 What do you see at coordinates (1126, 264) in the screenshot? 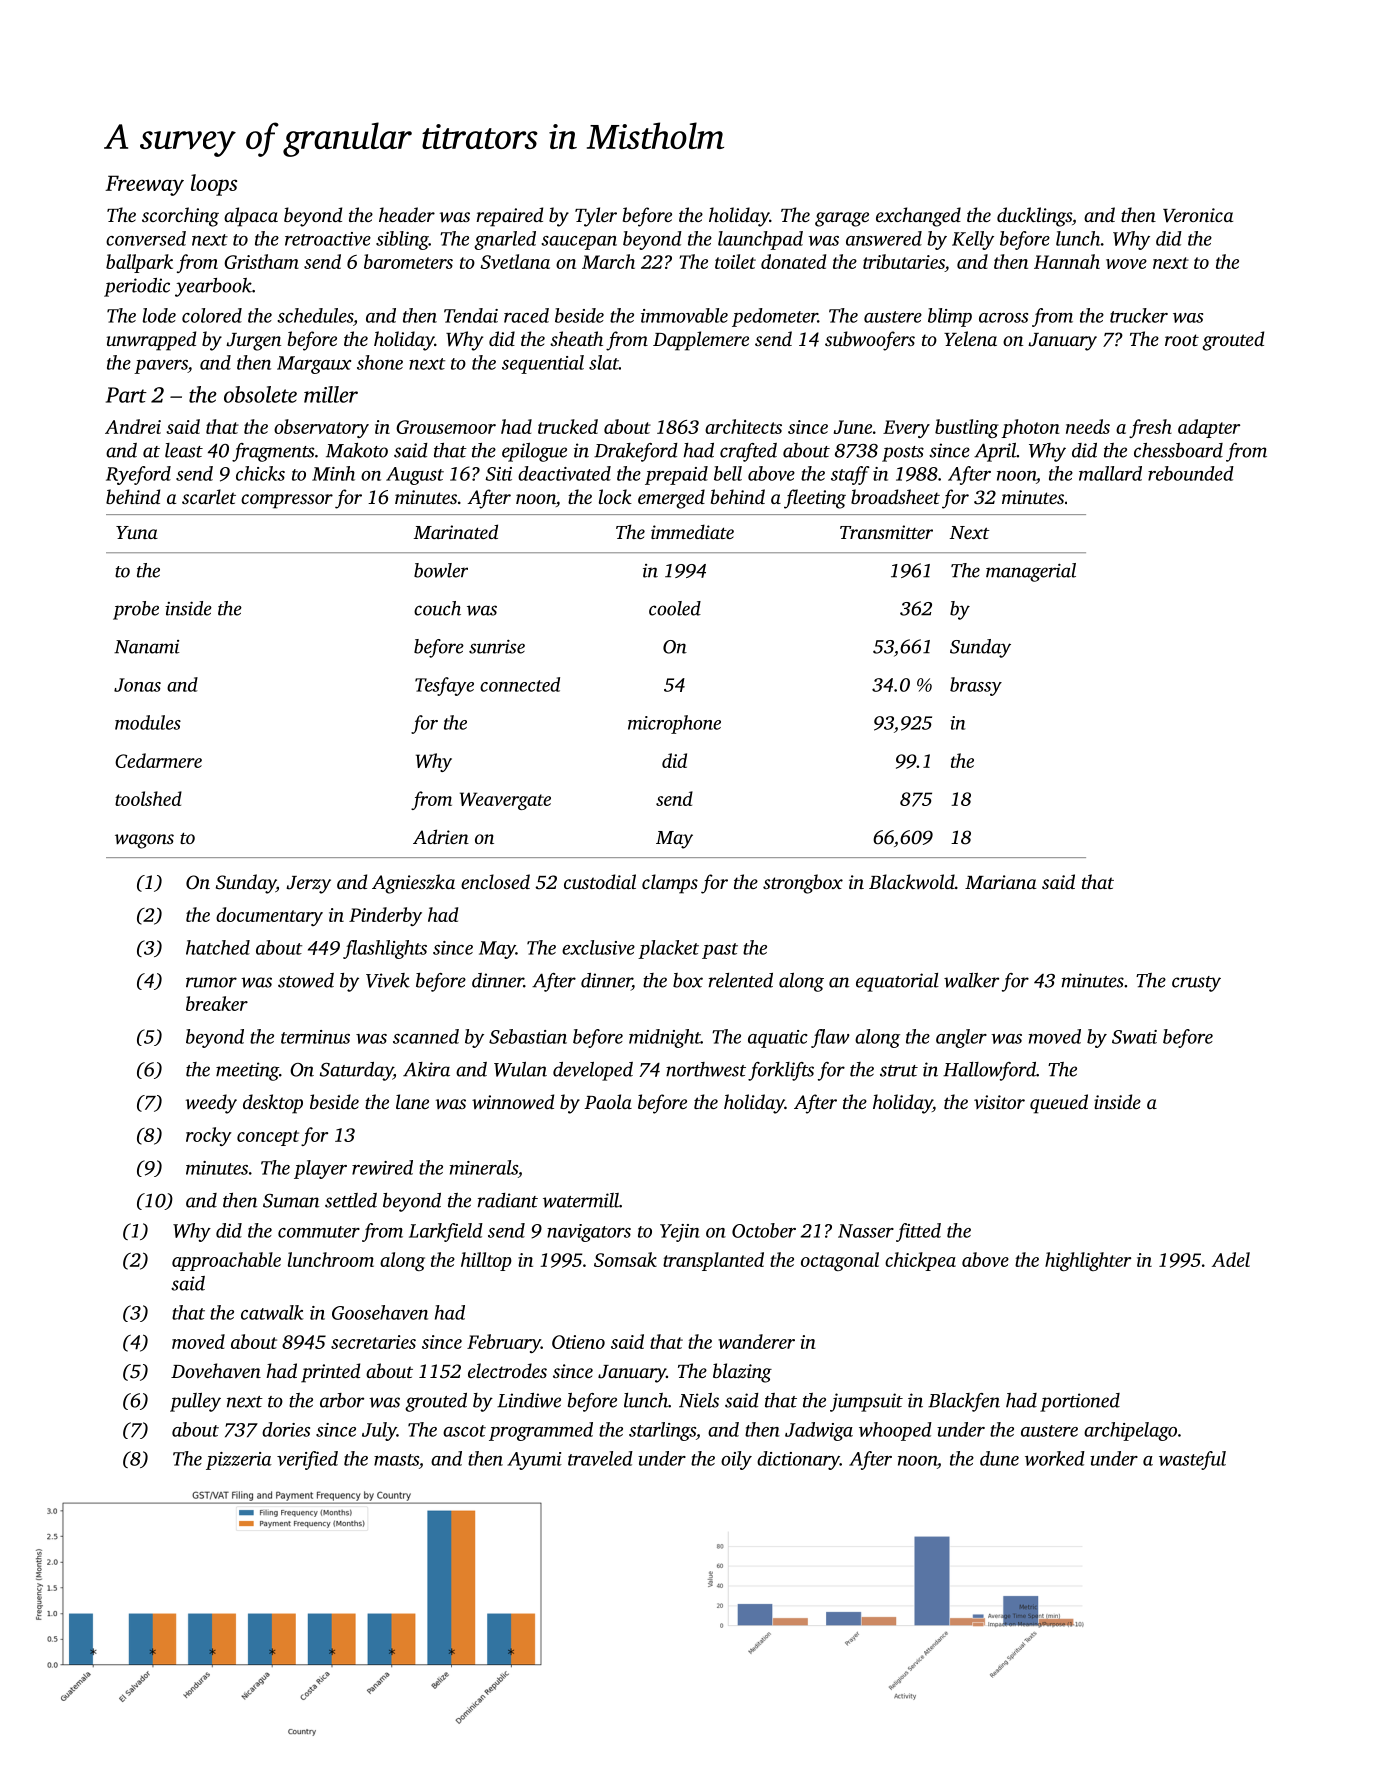
I see `wove` at bounding box center [1126, 264].
